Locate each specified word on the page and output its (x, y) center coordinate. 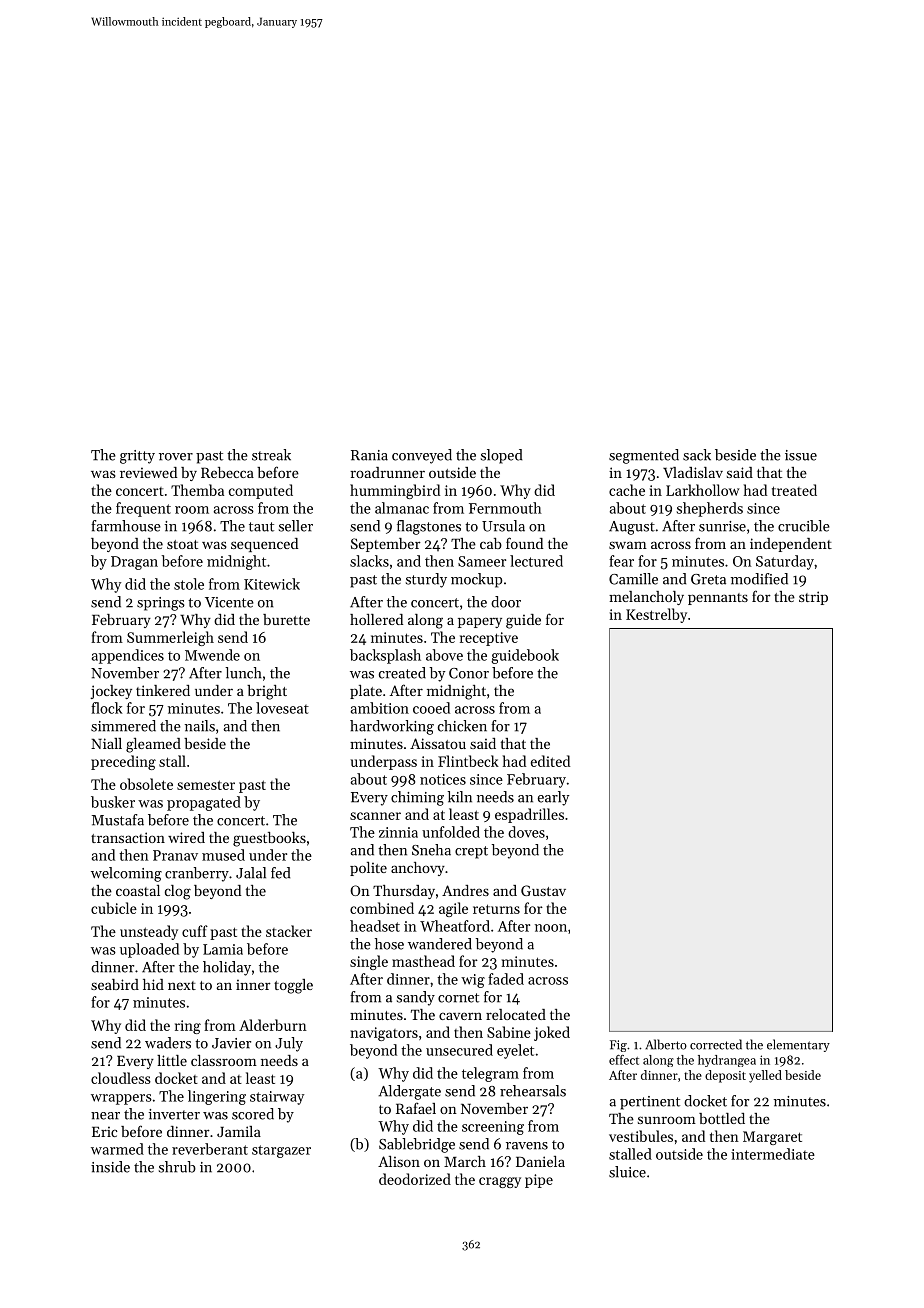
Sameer (482, 561)
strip (813, 598)
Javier (231, 1043)
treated (794, 490)
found (524, 543)
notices (443, 779)
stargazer (281, 1151)
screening (493, 1128)
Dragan (134, 563)
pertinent (650, 1103)
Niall (106, 743)
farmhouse (126, 526)
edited (550, 761)
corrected (716, 1044)
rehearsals (533, 1091)
